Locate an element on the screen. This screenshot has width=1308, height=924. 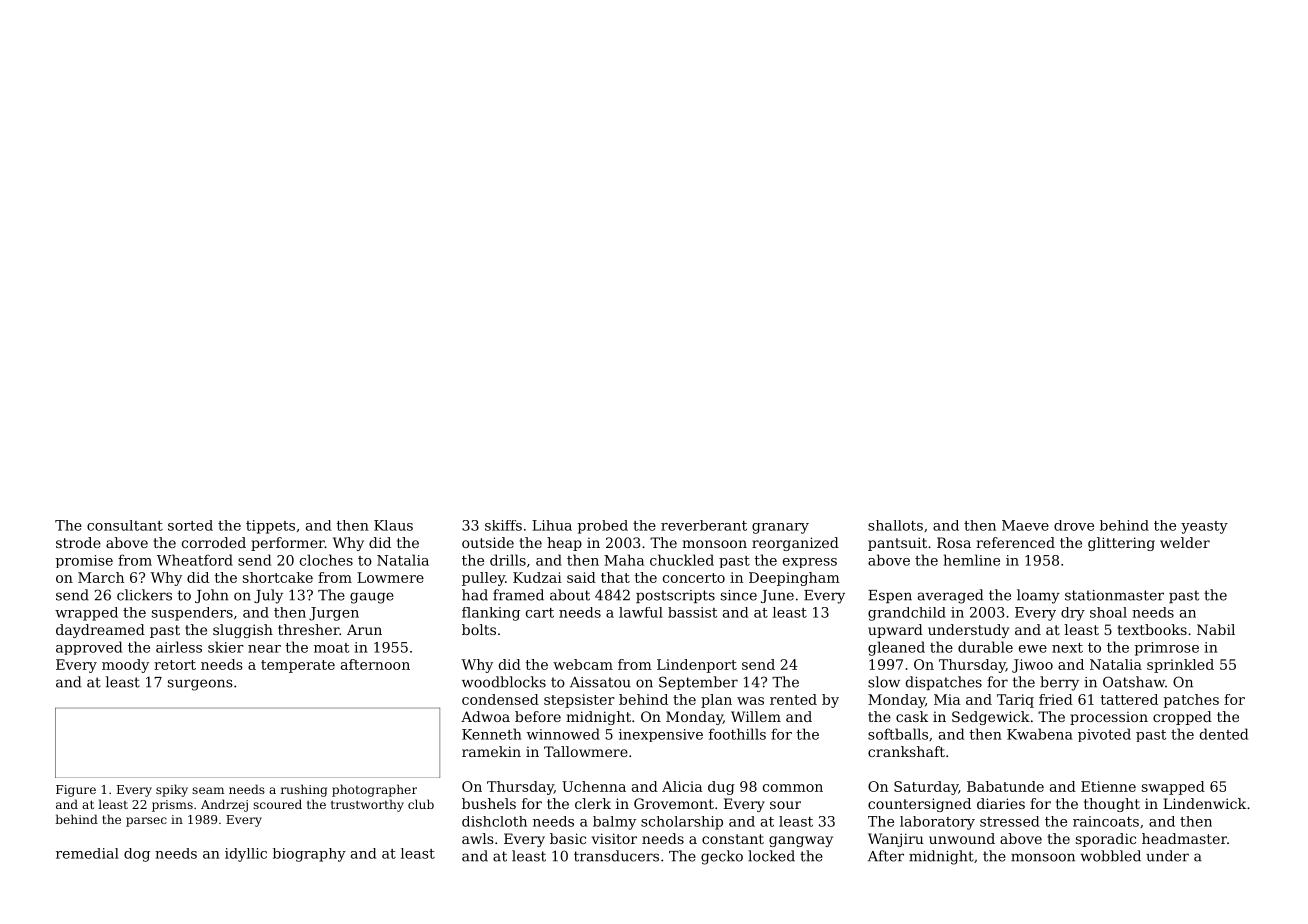
winnowed is located at coordinates (563, 734).
